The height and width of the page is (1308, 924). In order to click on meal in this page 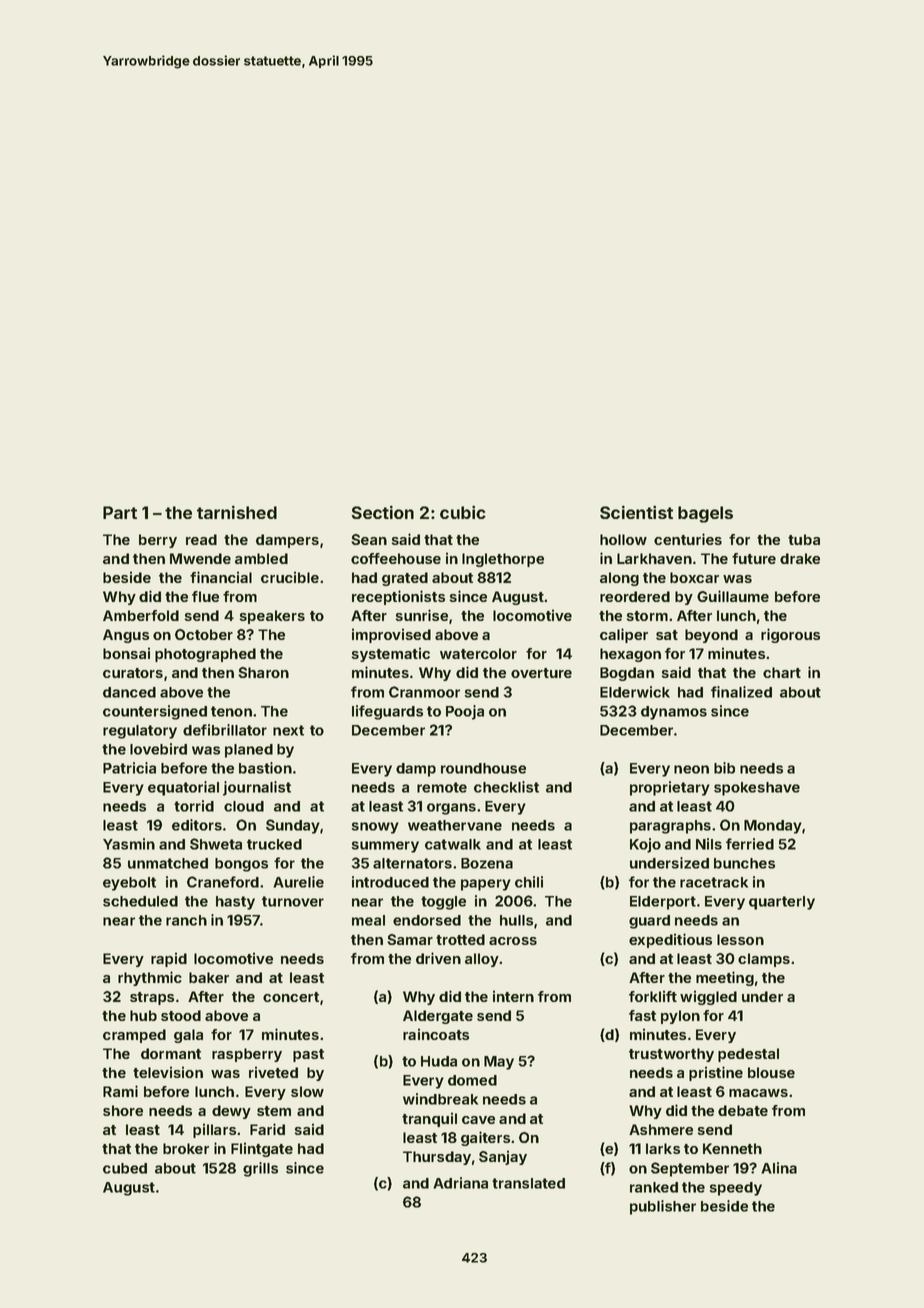, I will do `click(368, 920)`.
